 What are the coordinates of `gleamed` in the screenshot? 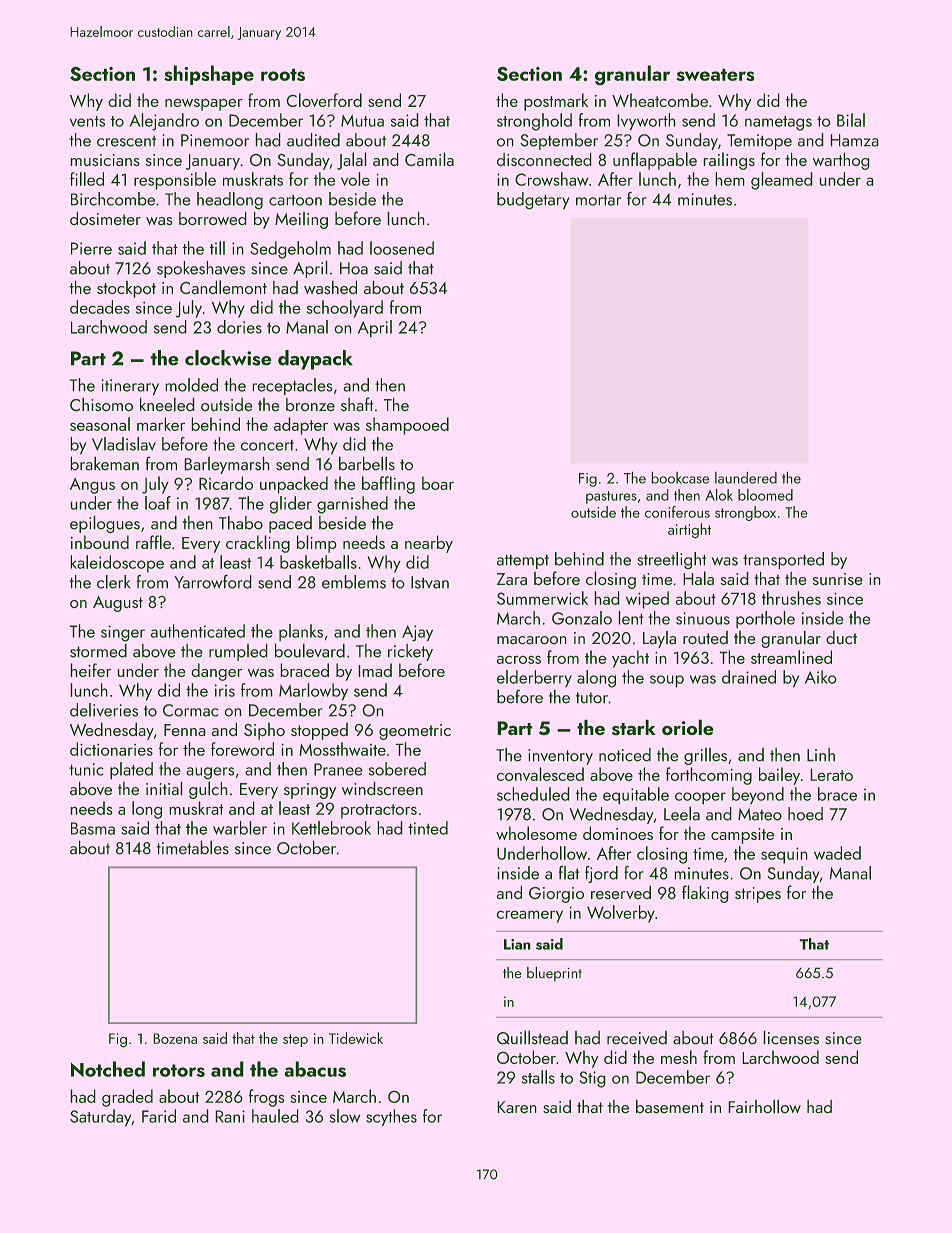 It's located at (782, 181).
